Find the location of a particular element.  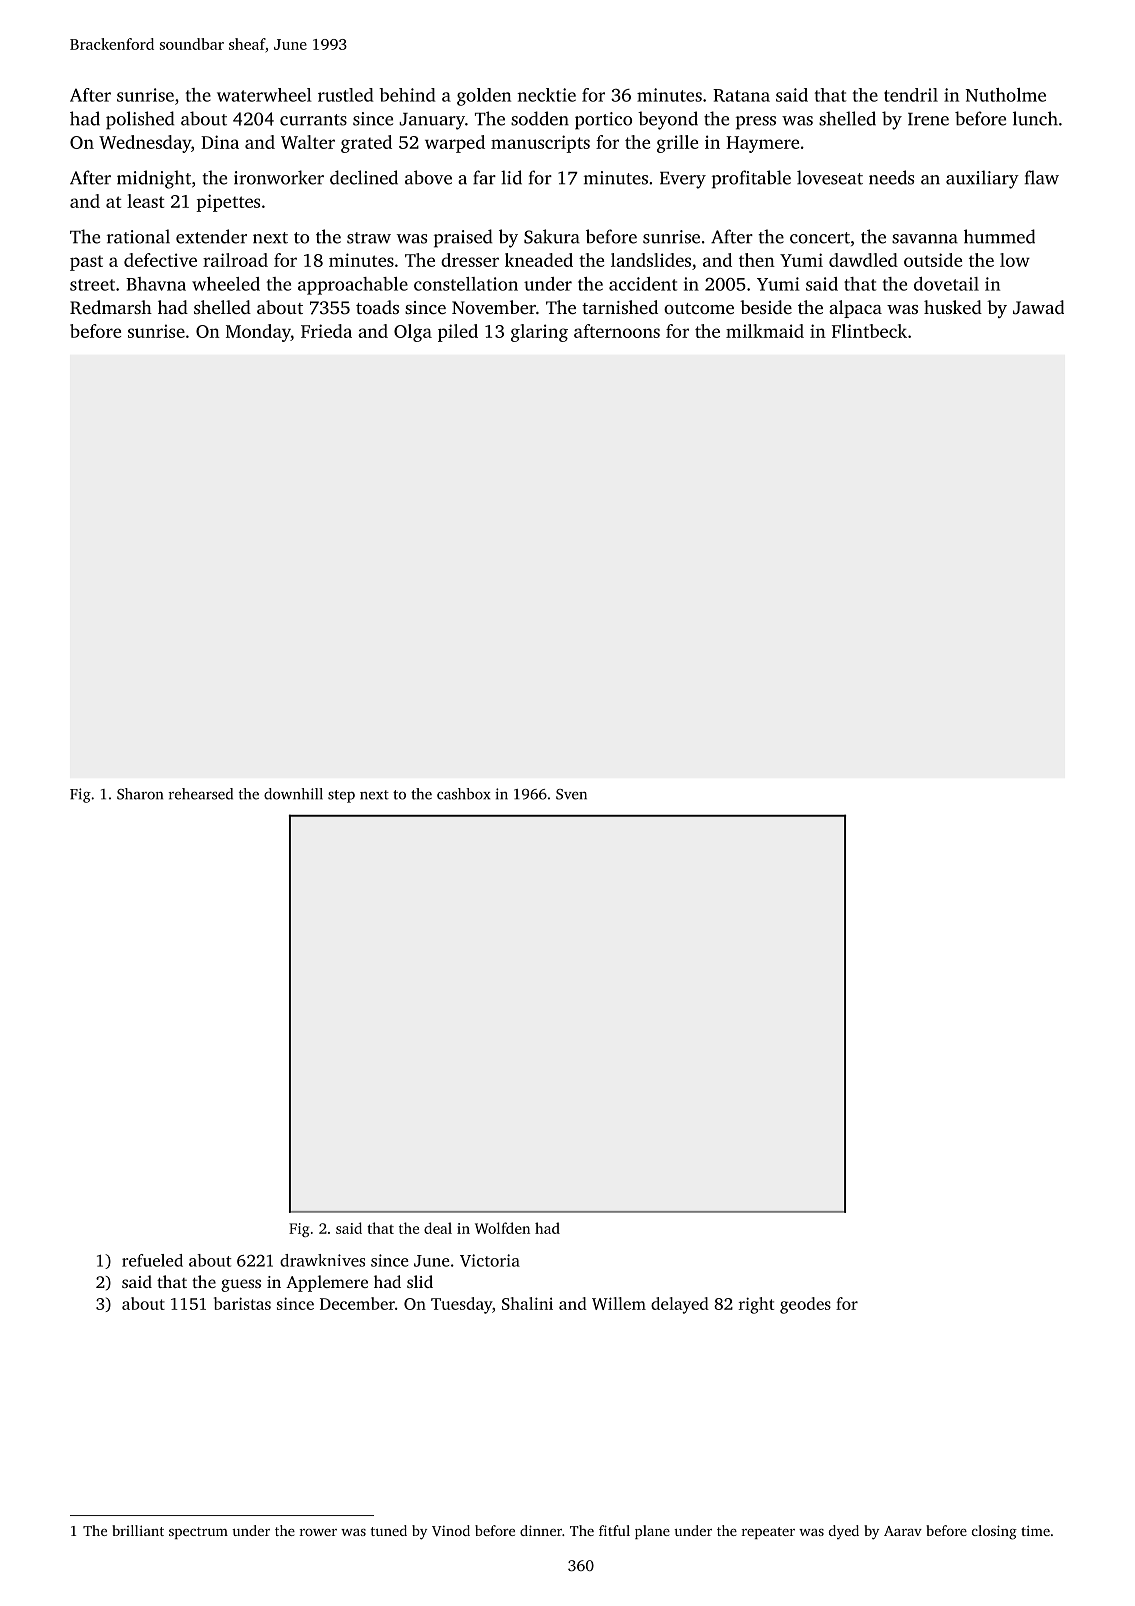

refueled is located at coordinates (152, 1260).
